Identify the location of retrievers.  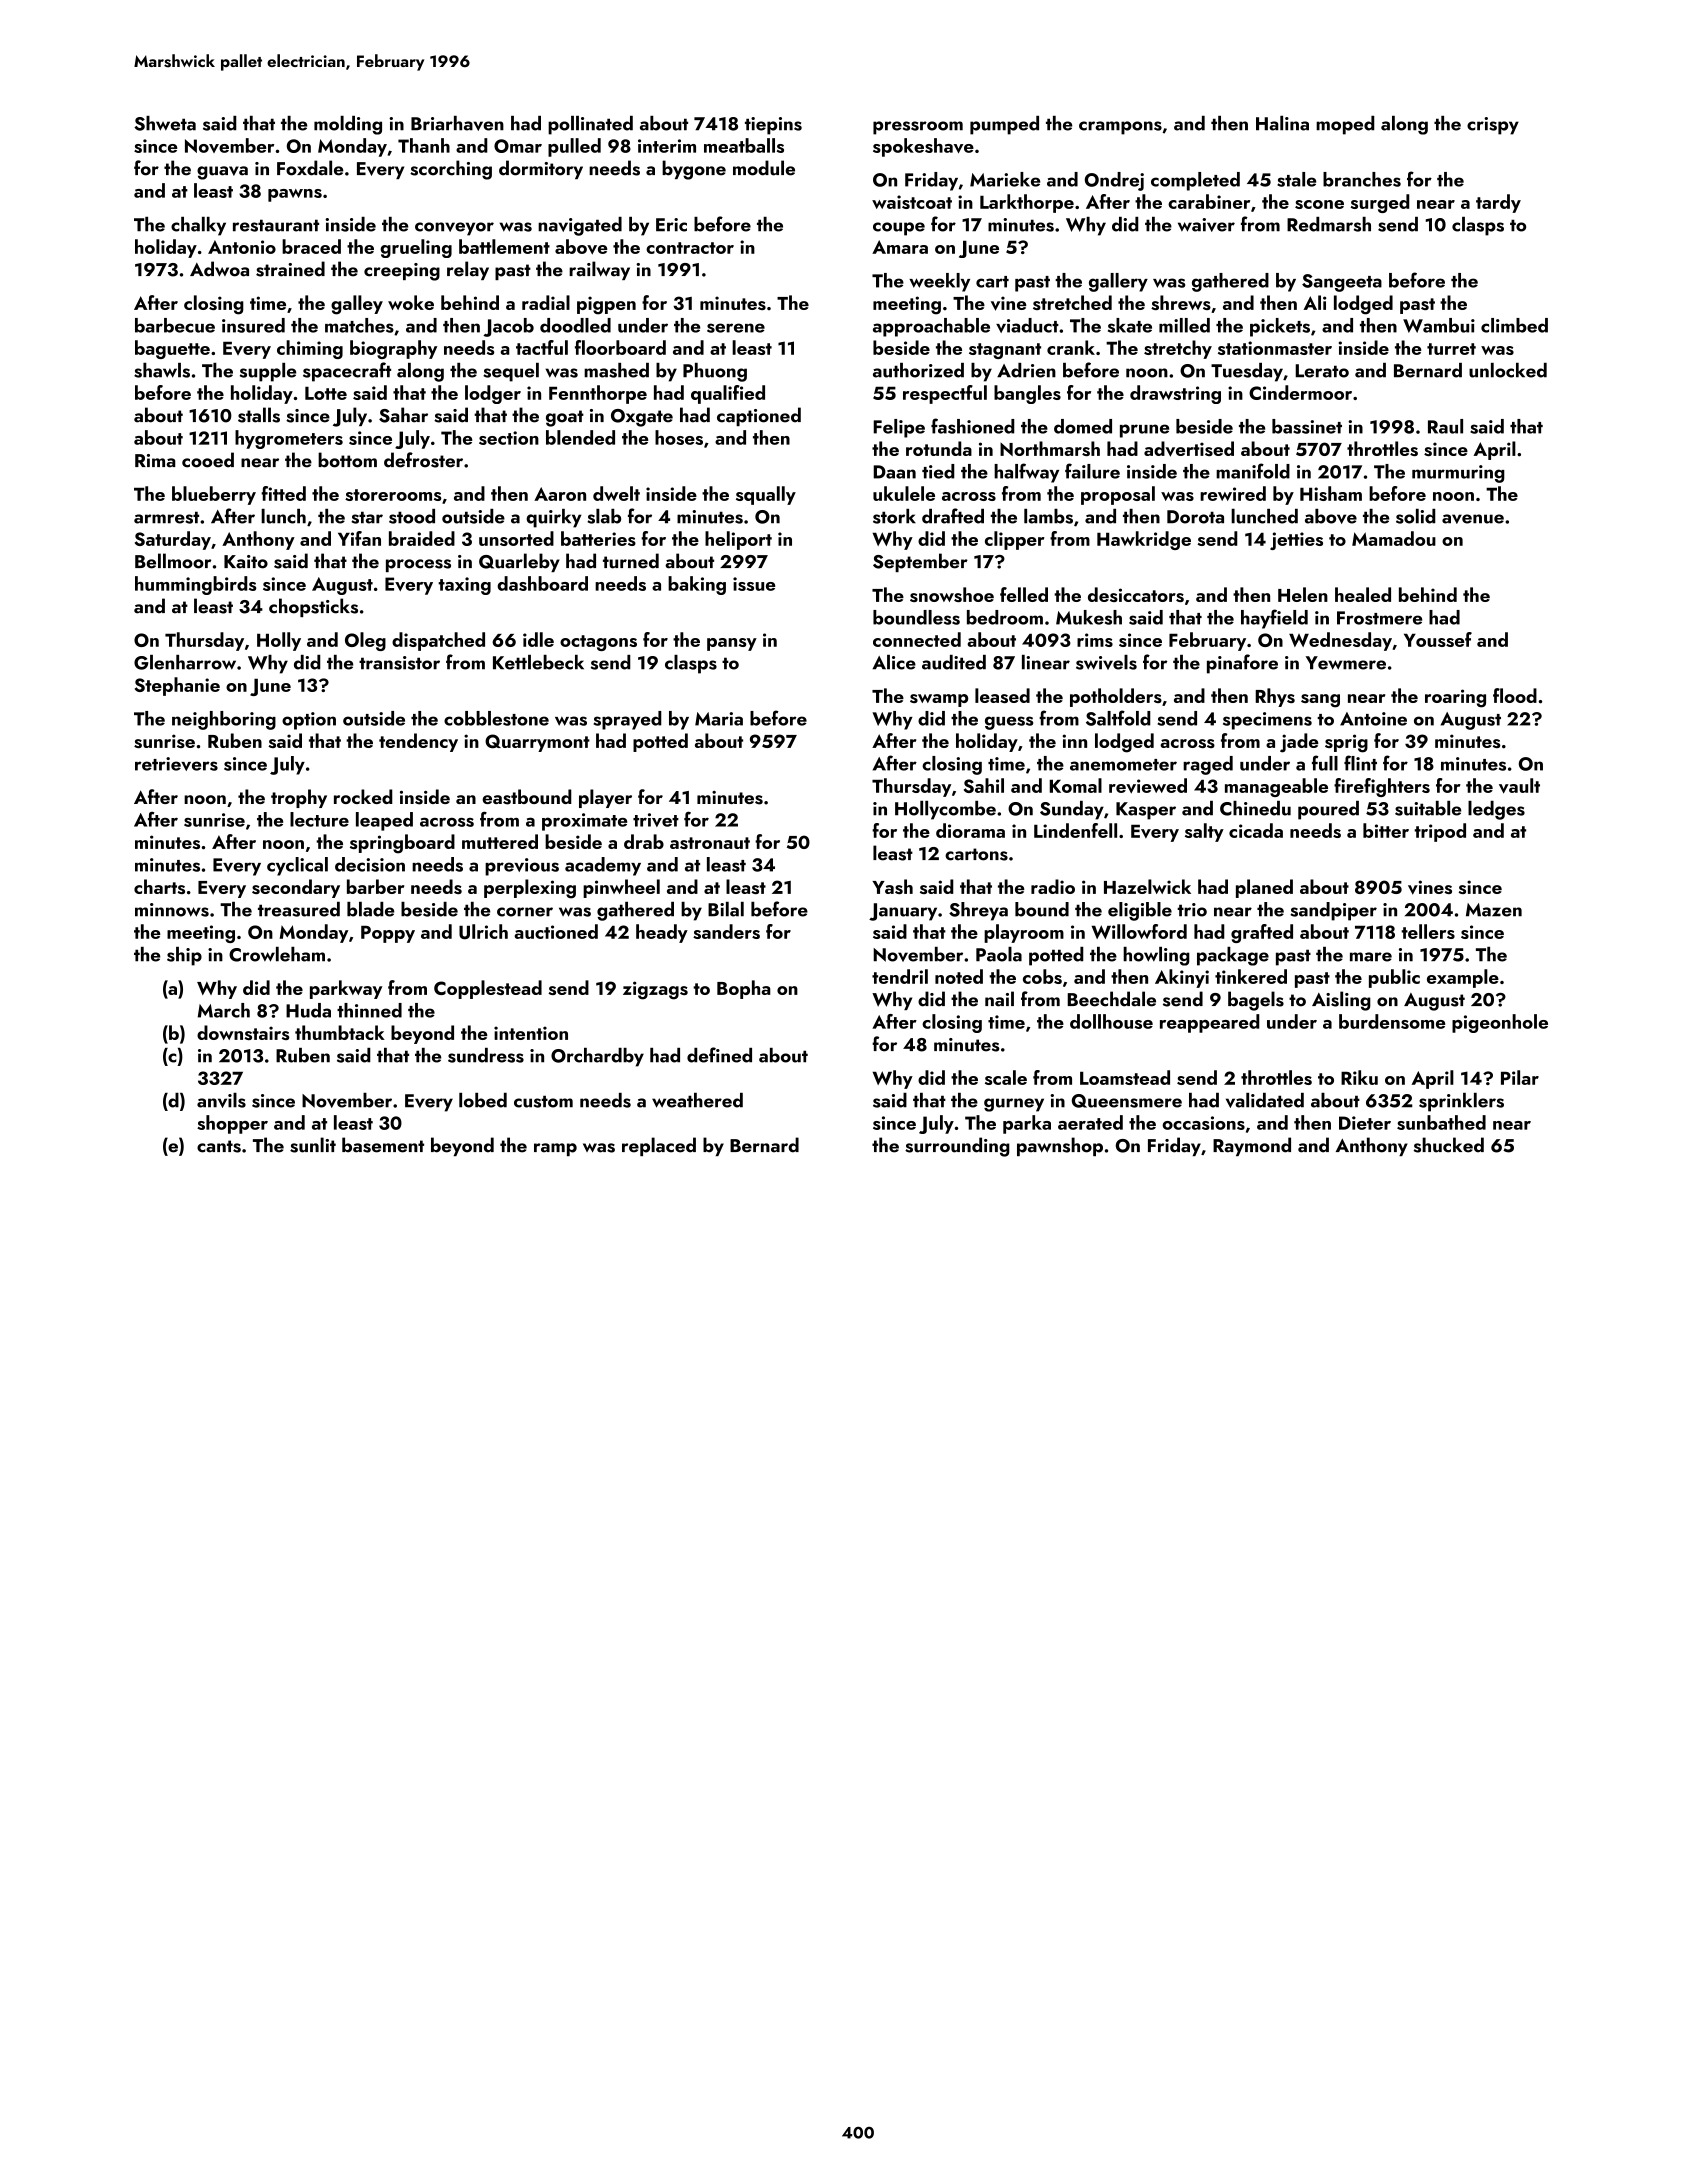
(176, 764).
